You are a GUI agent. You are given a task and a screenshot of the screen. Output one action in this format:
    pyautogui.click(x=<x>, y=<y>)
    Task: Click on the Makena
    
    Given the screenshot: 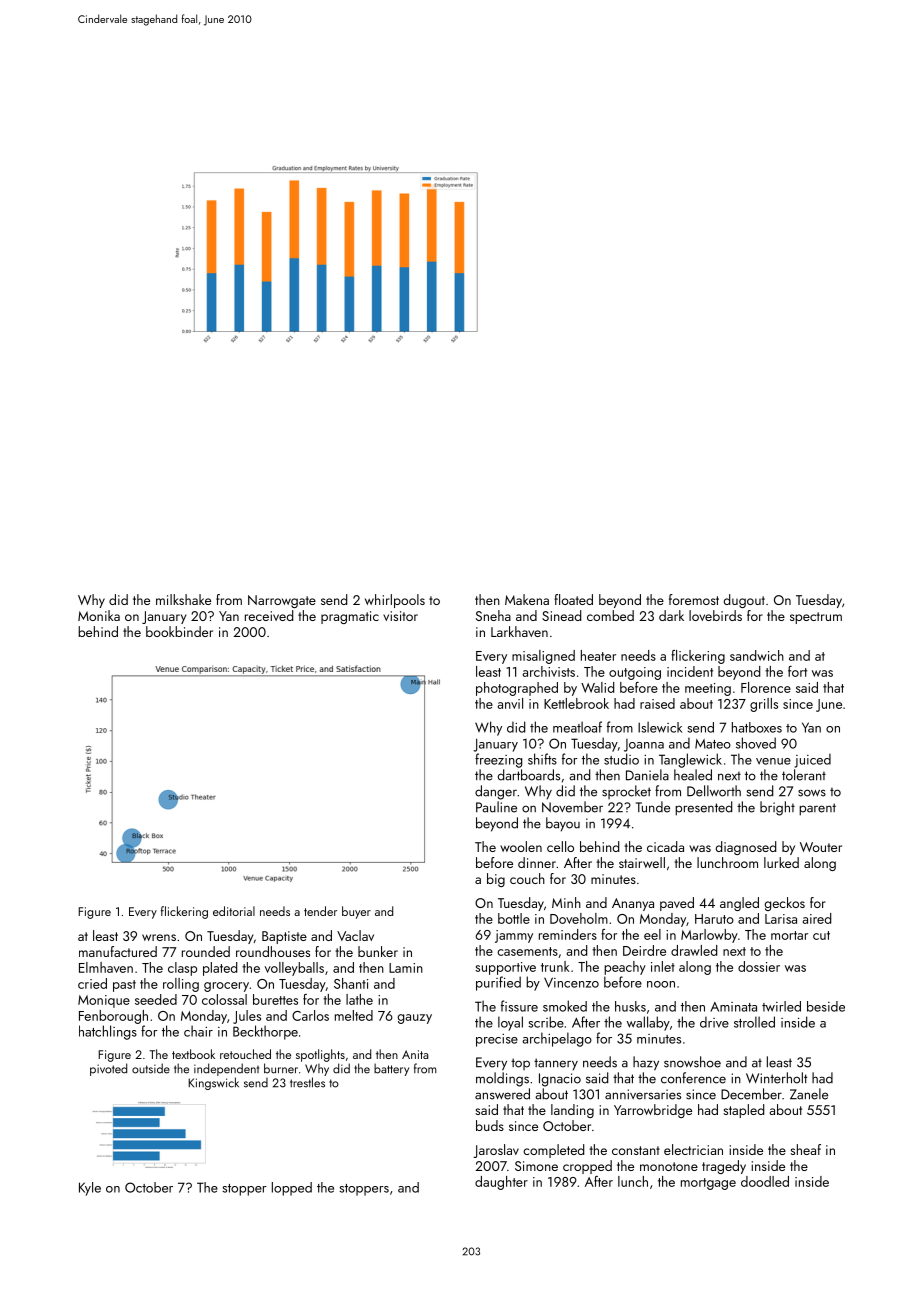 What is the action you would take?
    pyautogui.click(x=527, y=599)
